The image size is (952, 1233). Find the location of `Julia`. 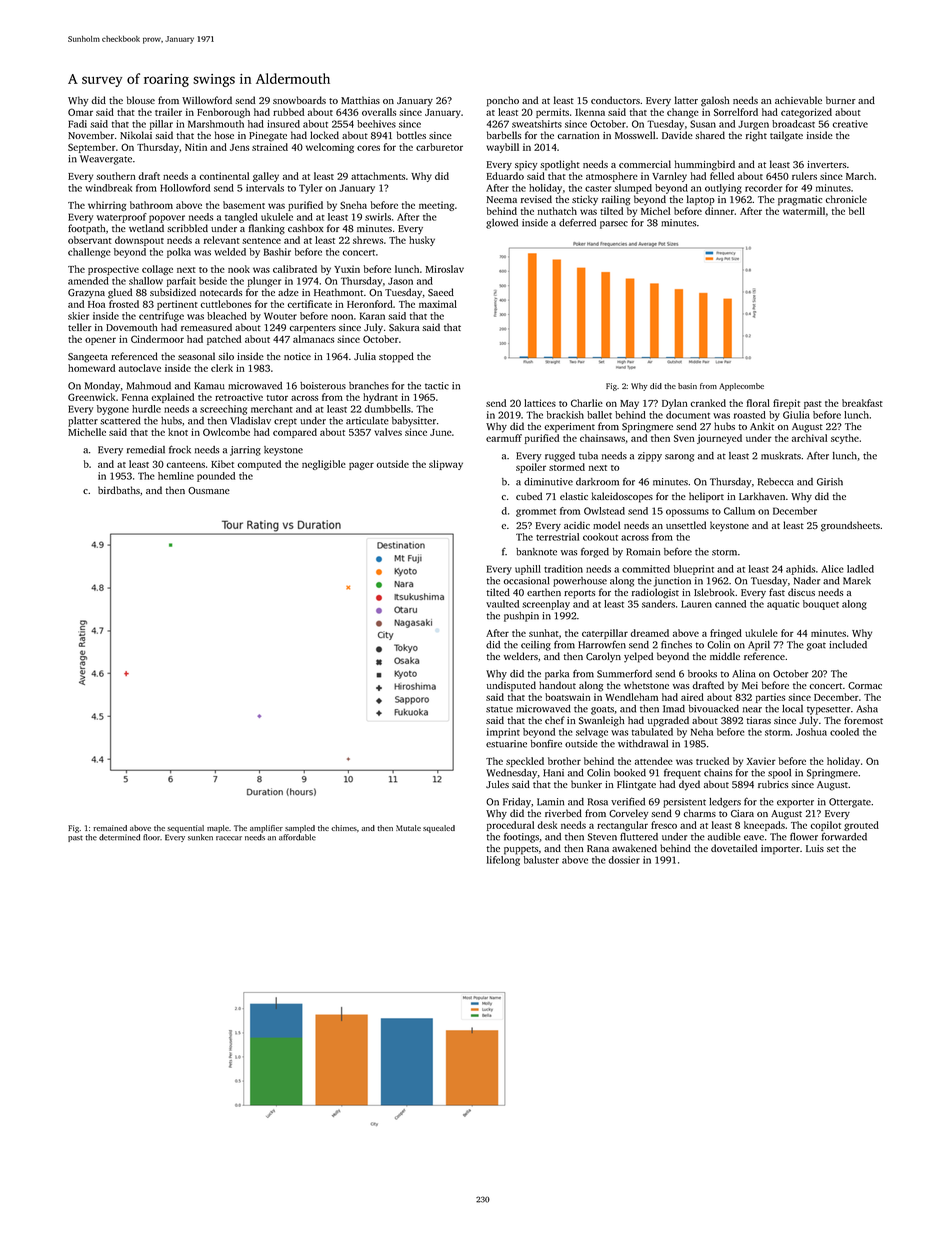

Julia is located at coordinates (365, 356).
